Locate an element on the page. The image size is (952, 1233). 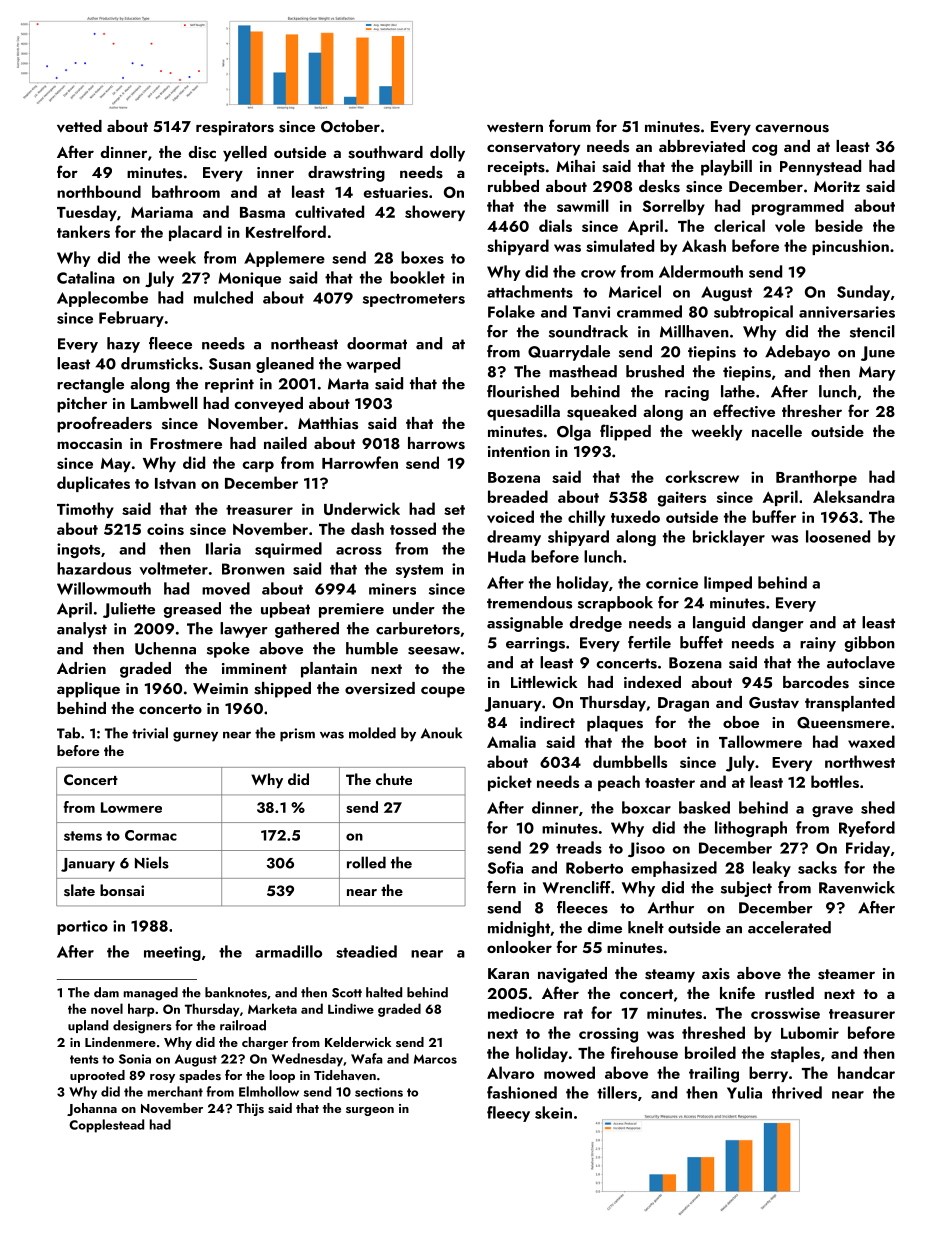
Copplestead is located at coordinates (106, 1126).
